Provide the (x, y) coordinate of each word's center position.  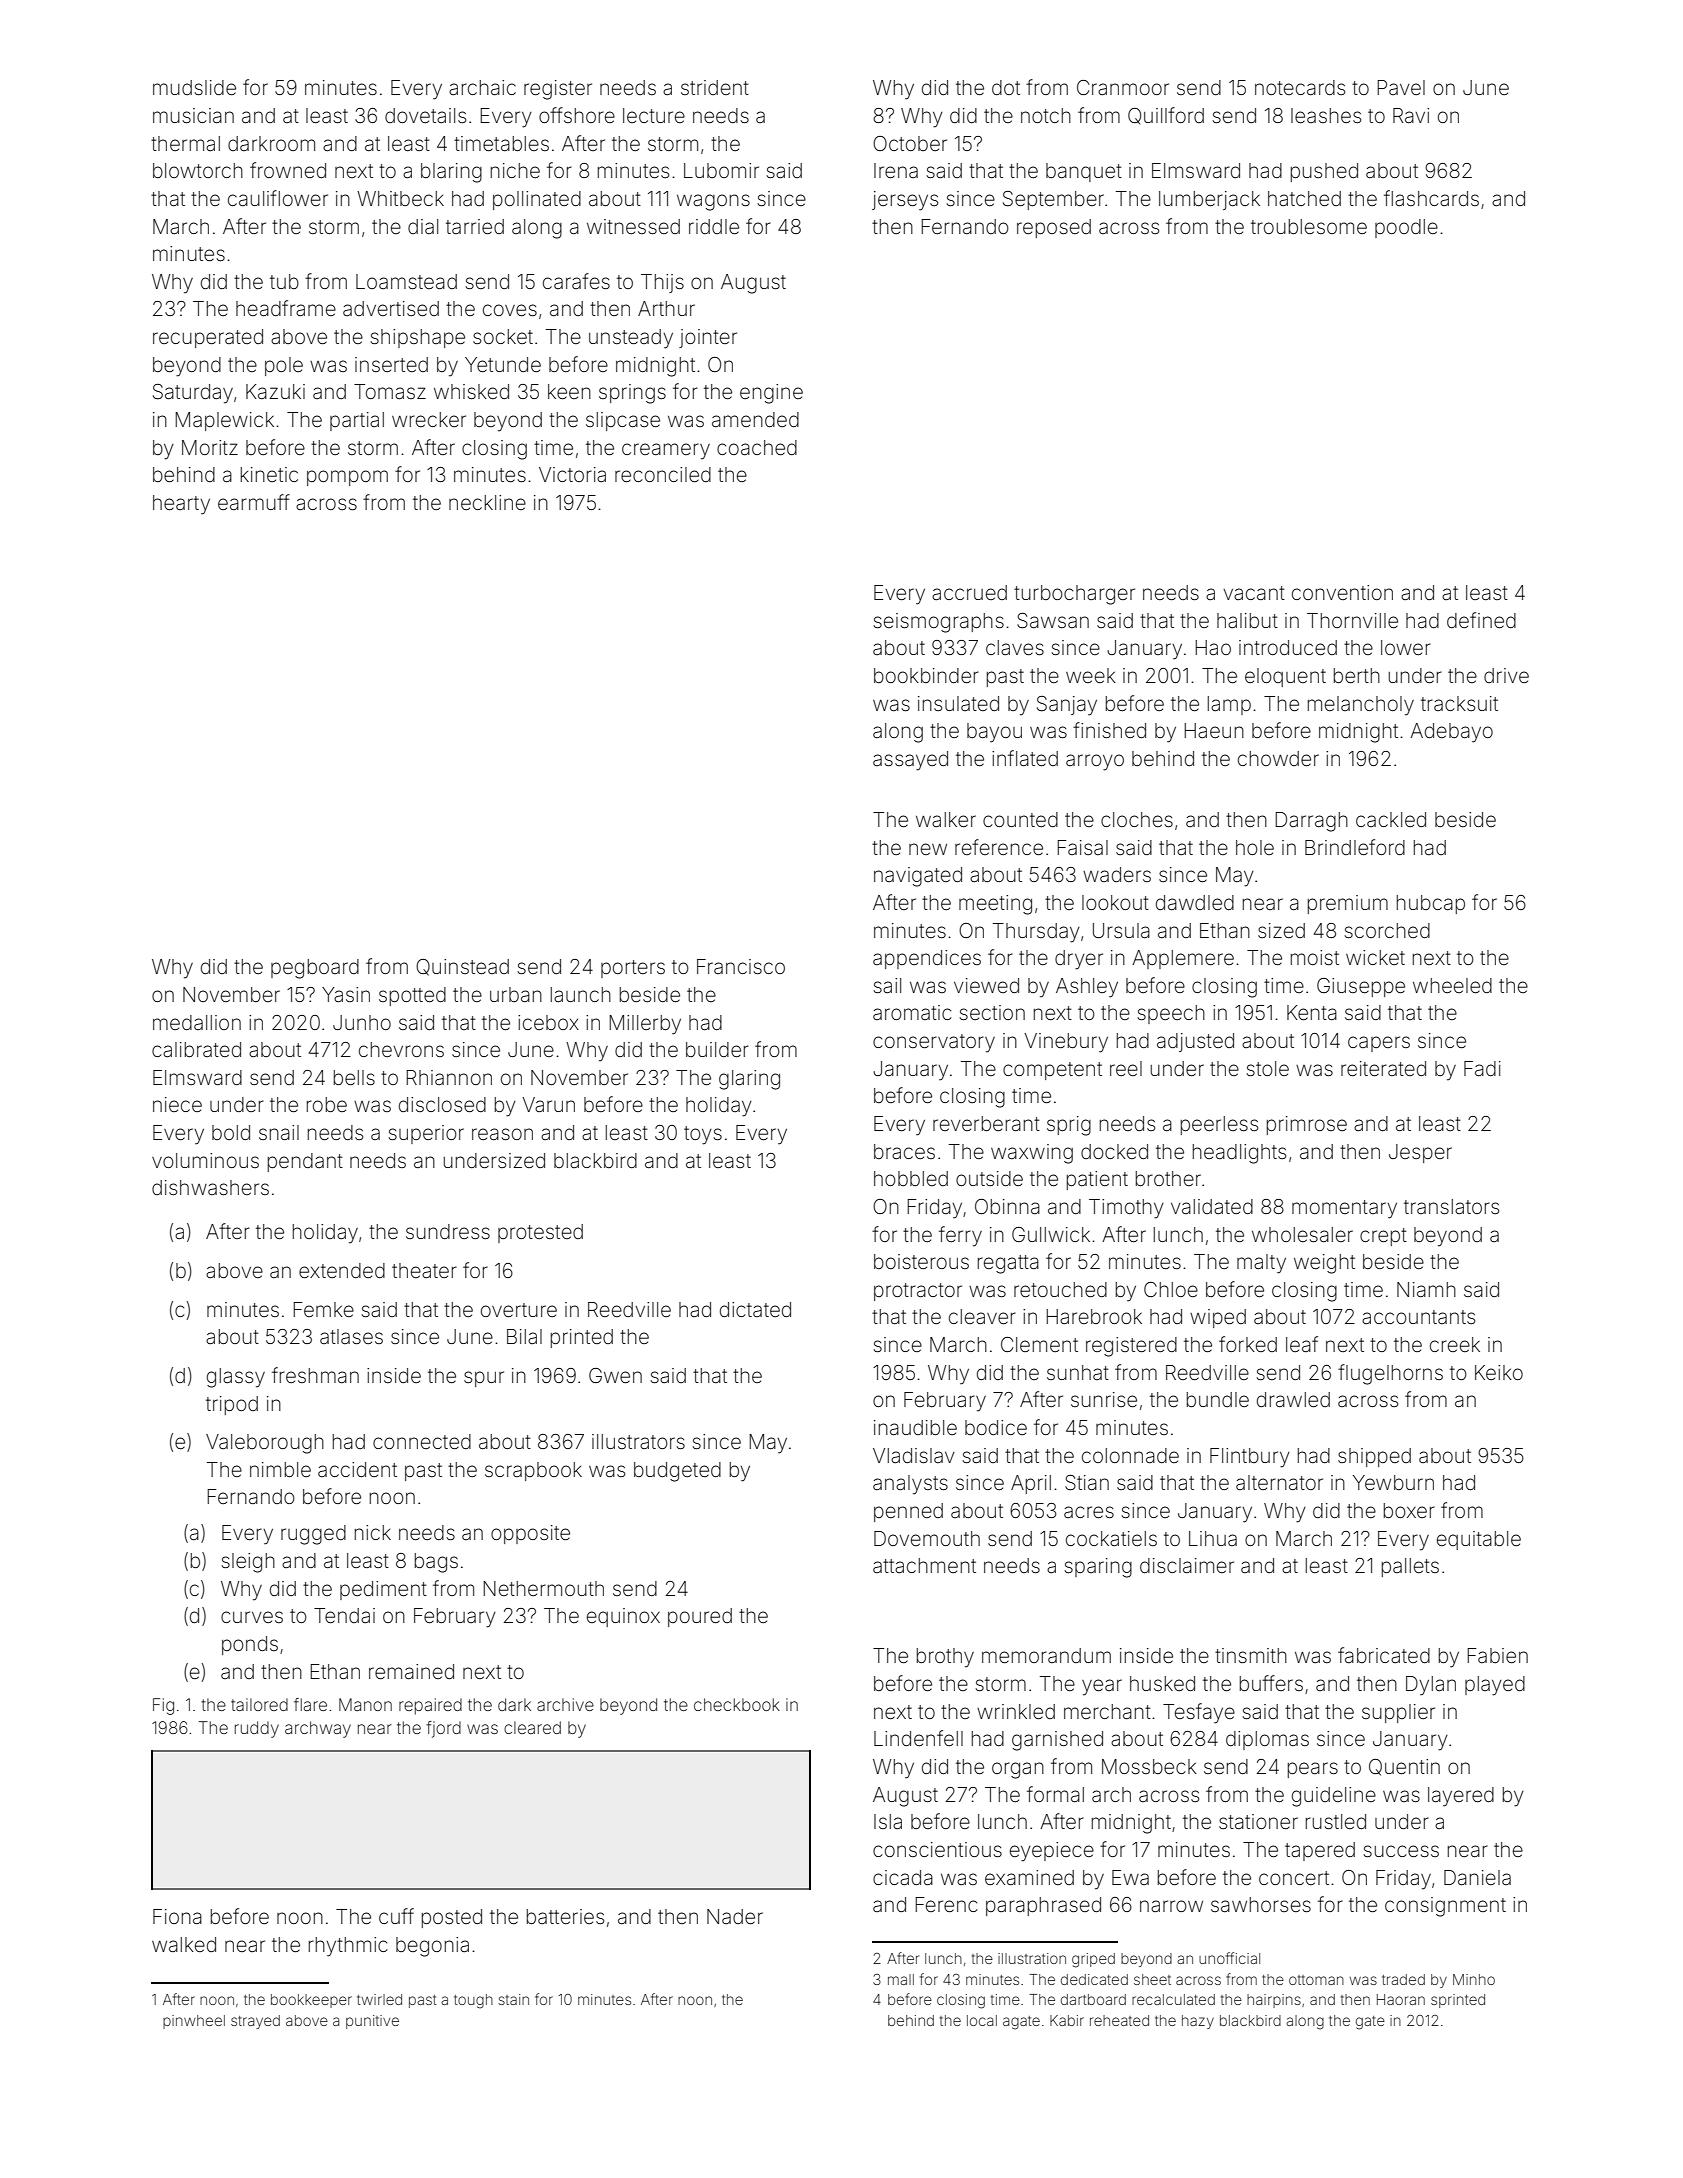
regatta (1008, 1264)
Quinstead (462, 967)
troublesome (1309, 226)
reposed (1054, 228)
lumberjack (1209, 200)
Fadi (1482, 1068)
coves (510, 310)
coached (757, 447)
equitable (1479, 1540)
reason (502, 1134)
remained (411, 1671)
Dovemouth (927, 1538)
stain (513, 1999)
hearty (181, 505)
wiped (1218, 1318)
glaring (749, 1080)
